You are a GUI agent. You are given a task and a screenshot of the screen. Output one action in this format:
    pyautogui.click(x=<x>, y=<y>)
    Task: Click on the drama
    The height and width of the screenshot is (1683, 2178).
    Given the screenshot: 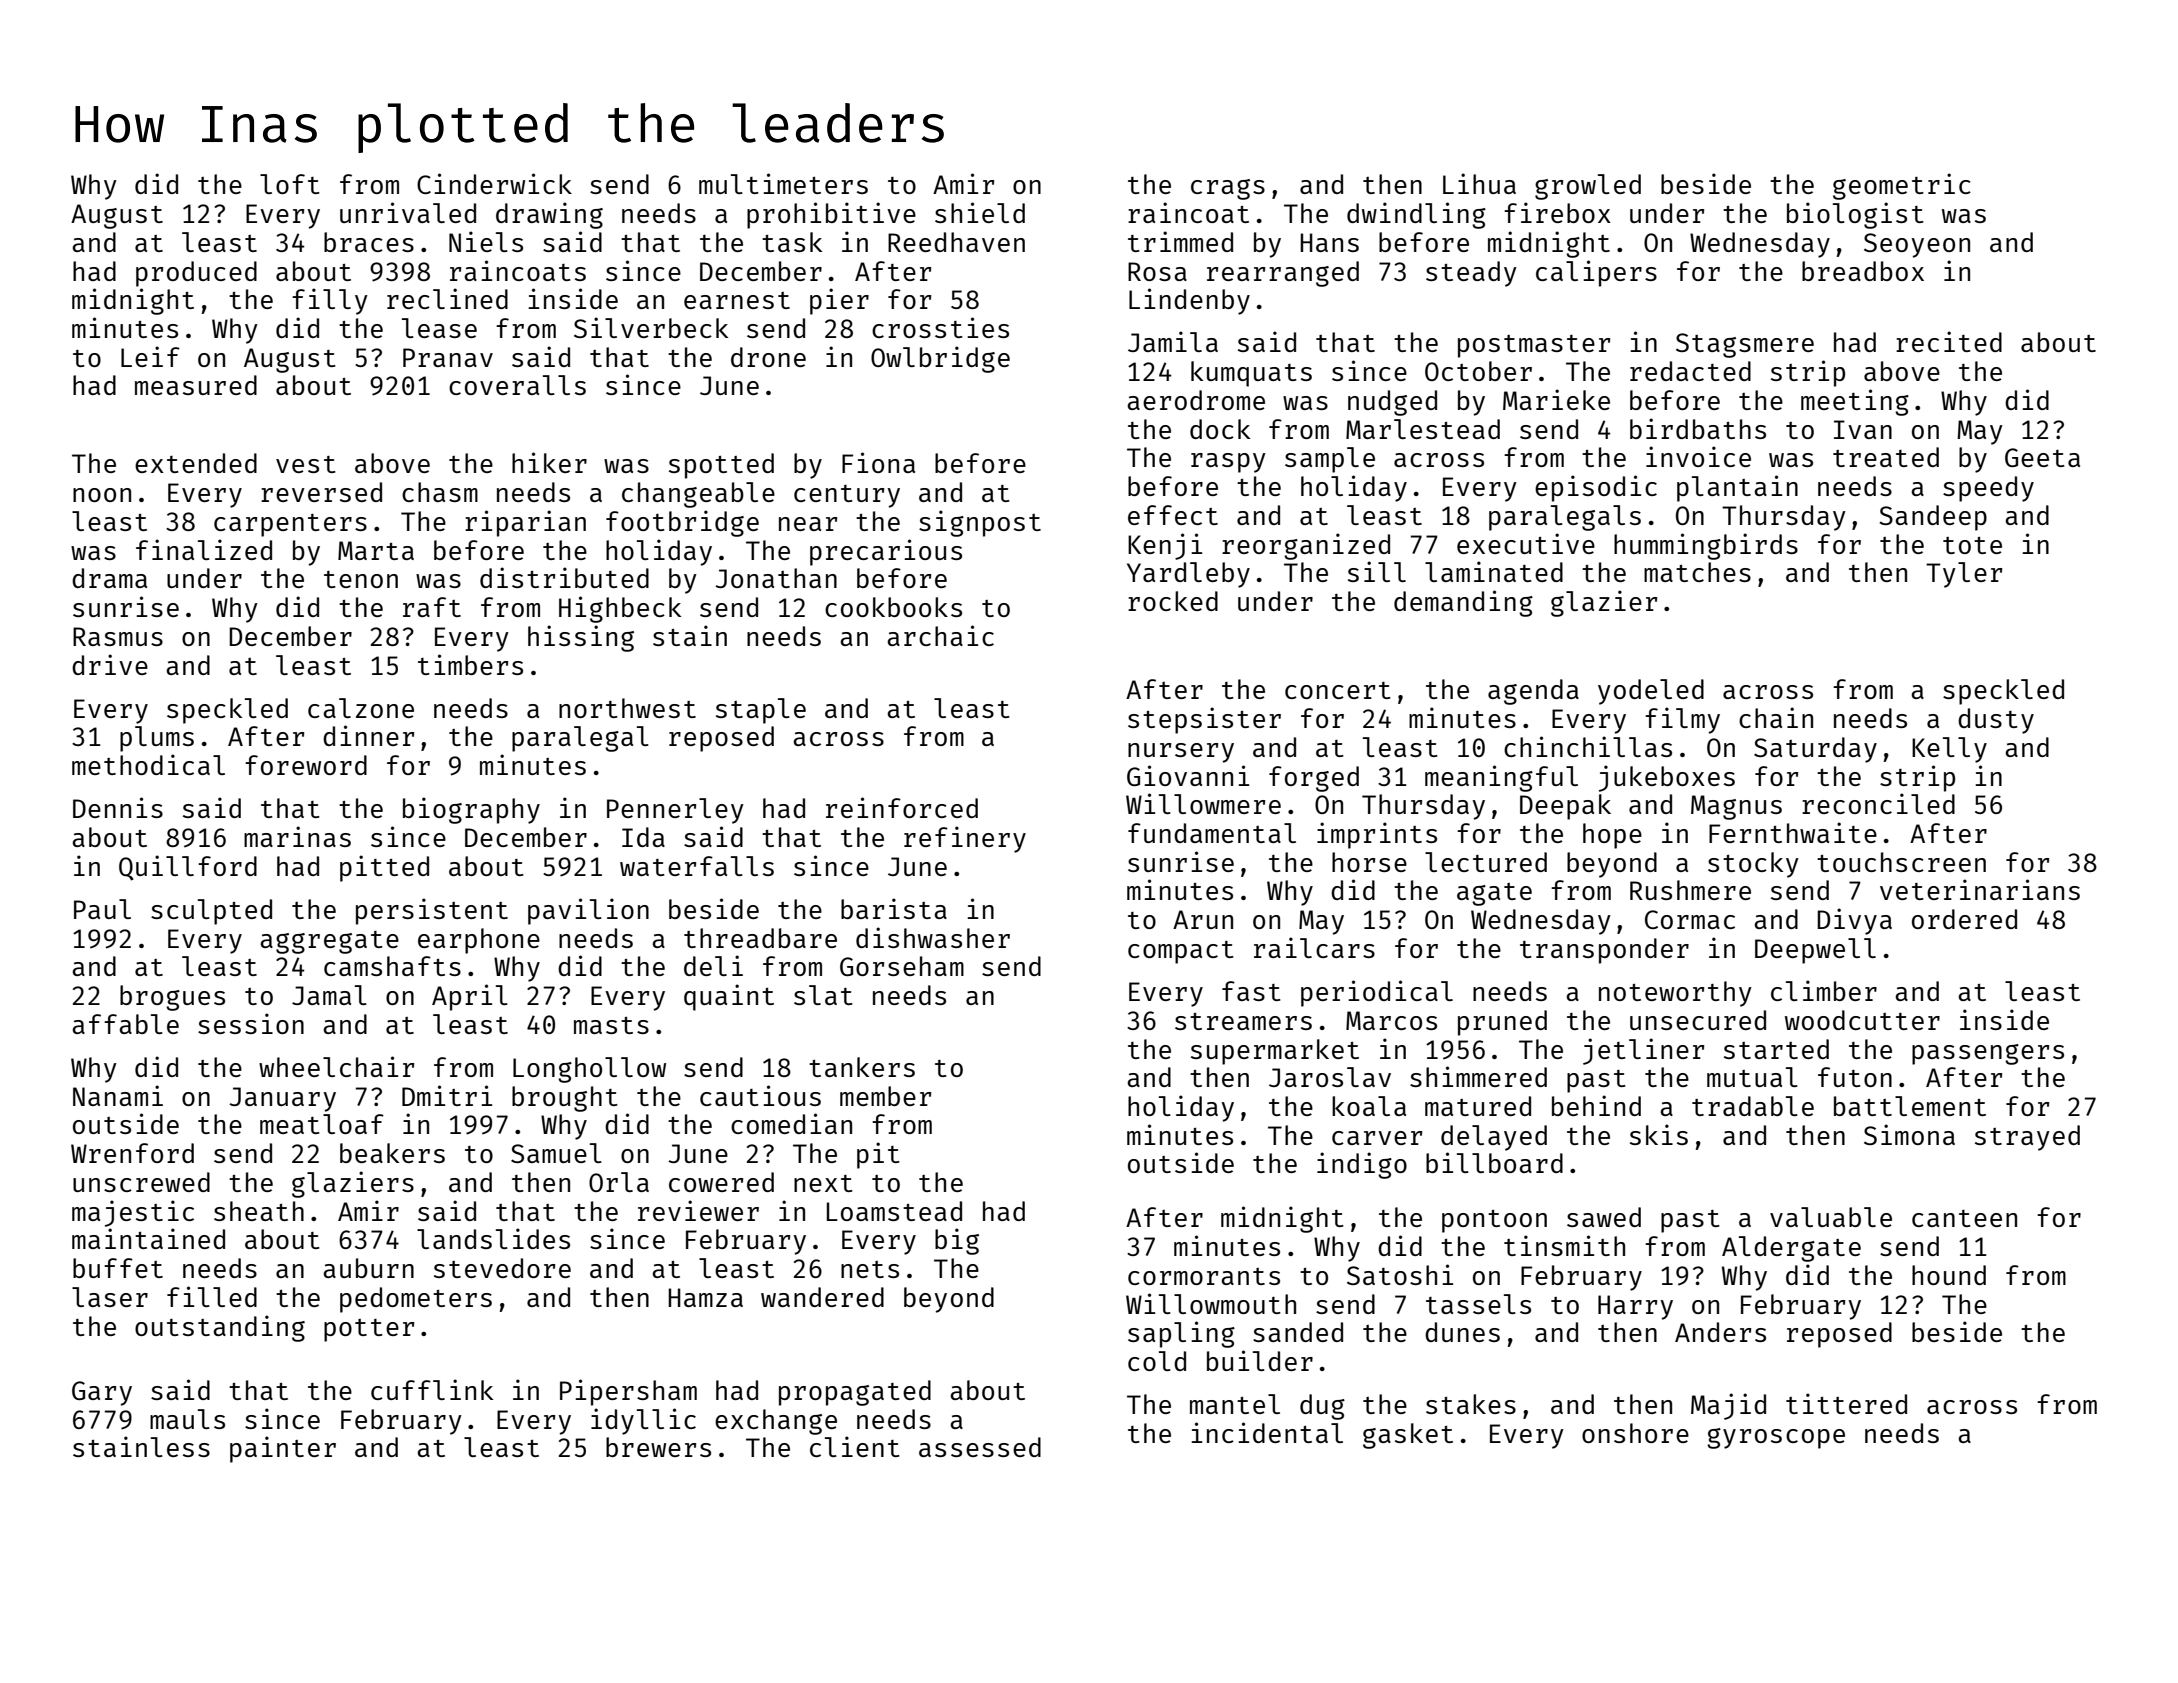 What is the action you would take?
    pyautogui.click(x=109, y=578)
